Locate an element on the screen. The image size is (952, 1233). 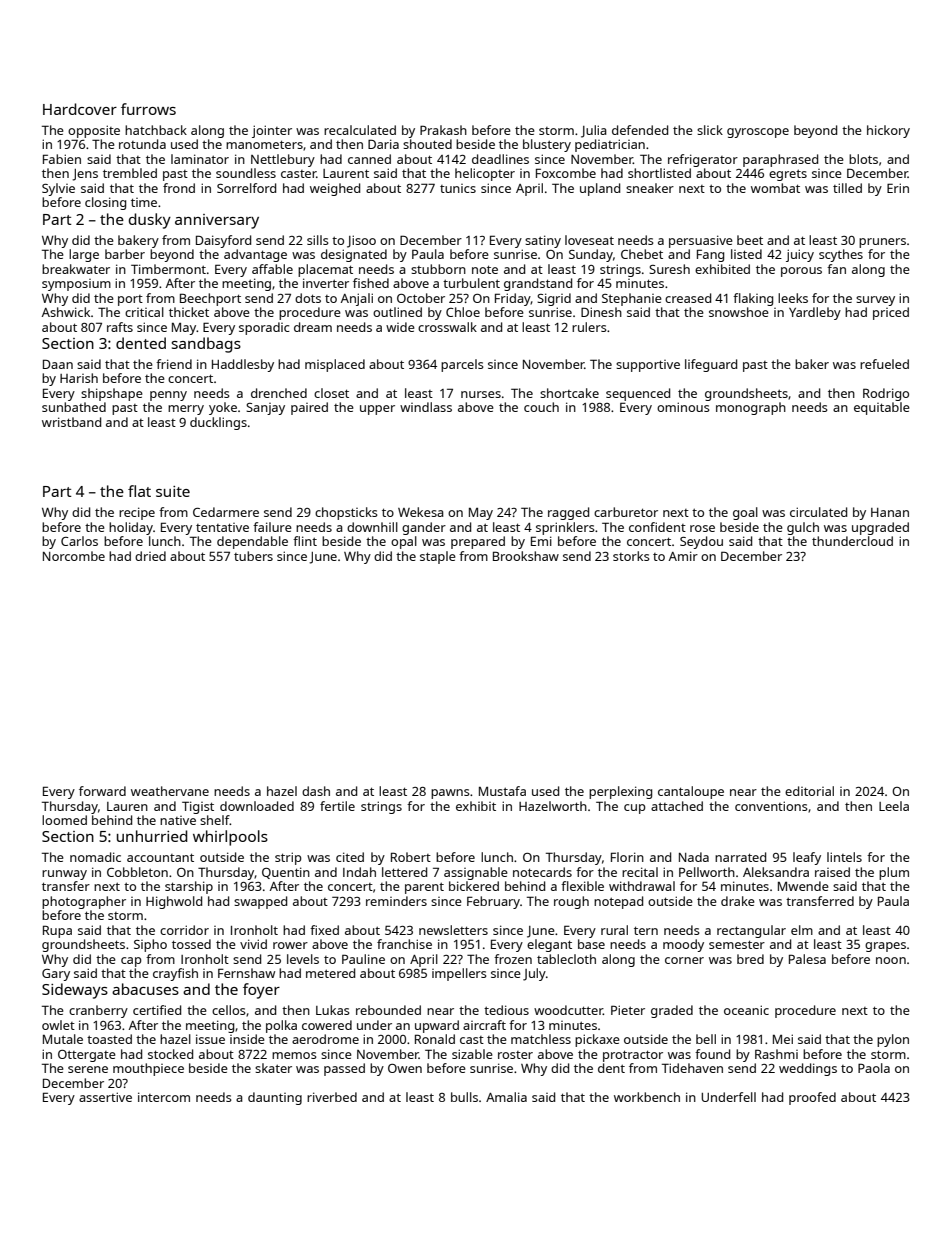
Prakash is located at coordinates (443, 130).
